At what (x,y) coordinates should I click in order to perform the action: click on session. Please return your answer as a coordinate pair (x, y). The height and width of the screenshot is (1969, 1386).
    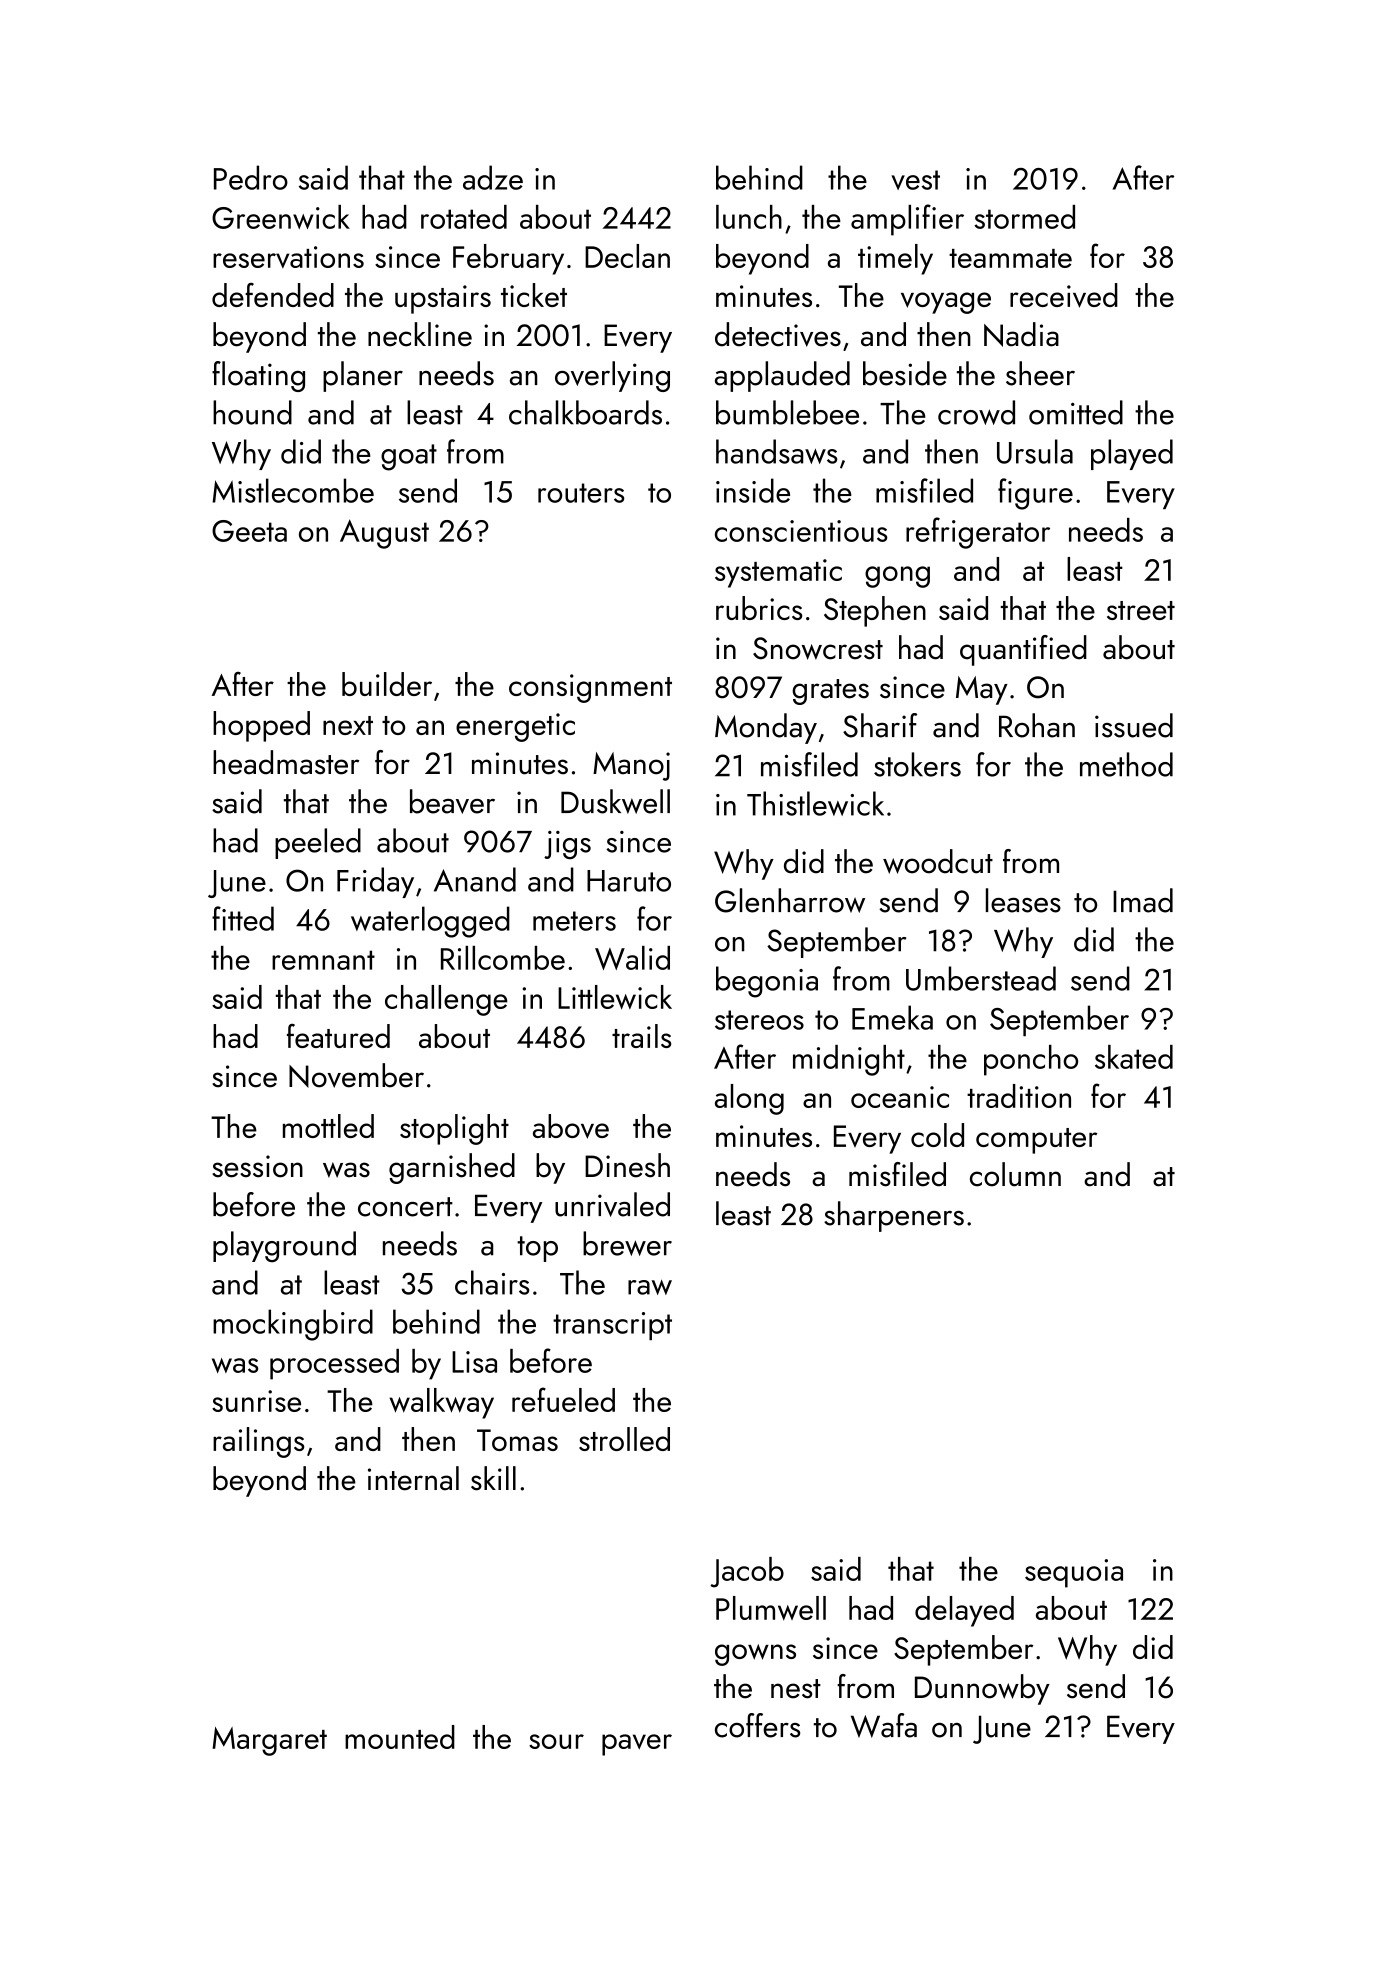
    Looking at the image, I should click on (257, 1166).
